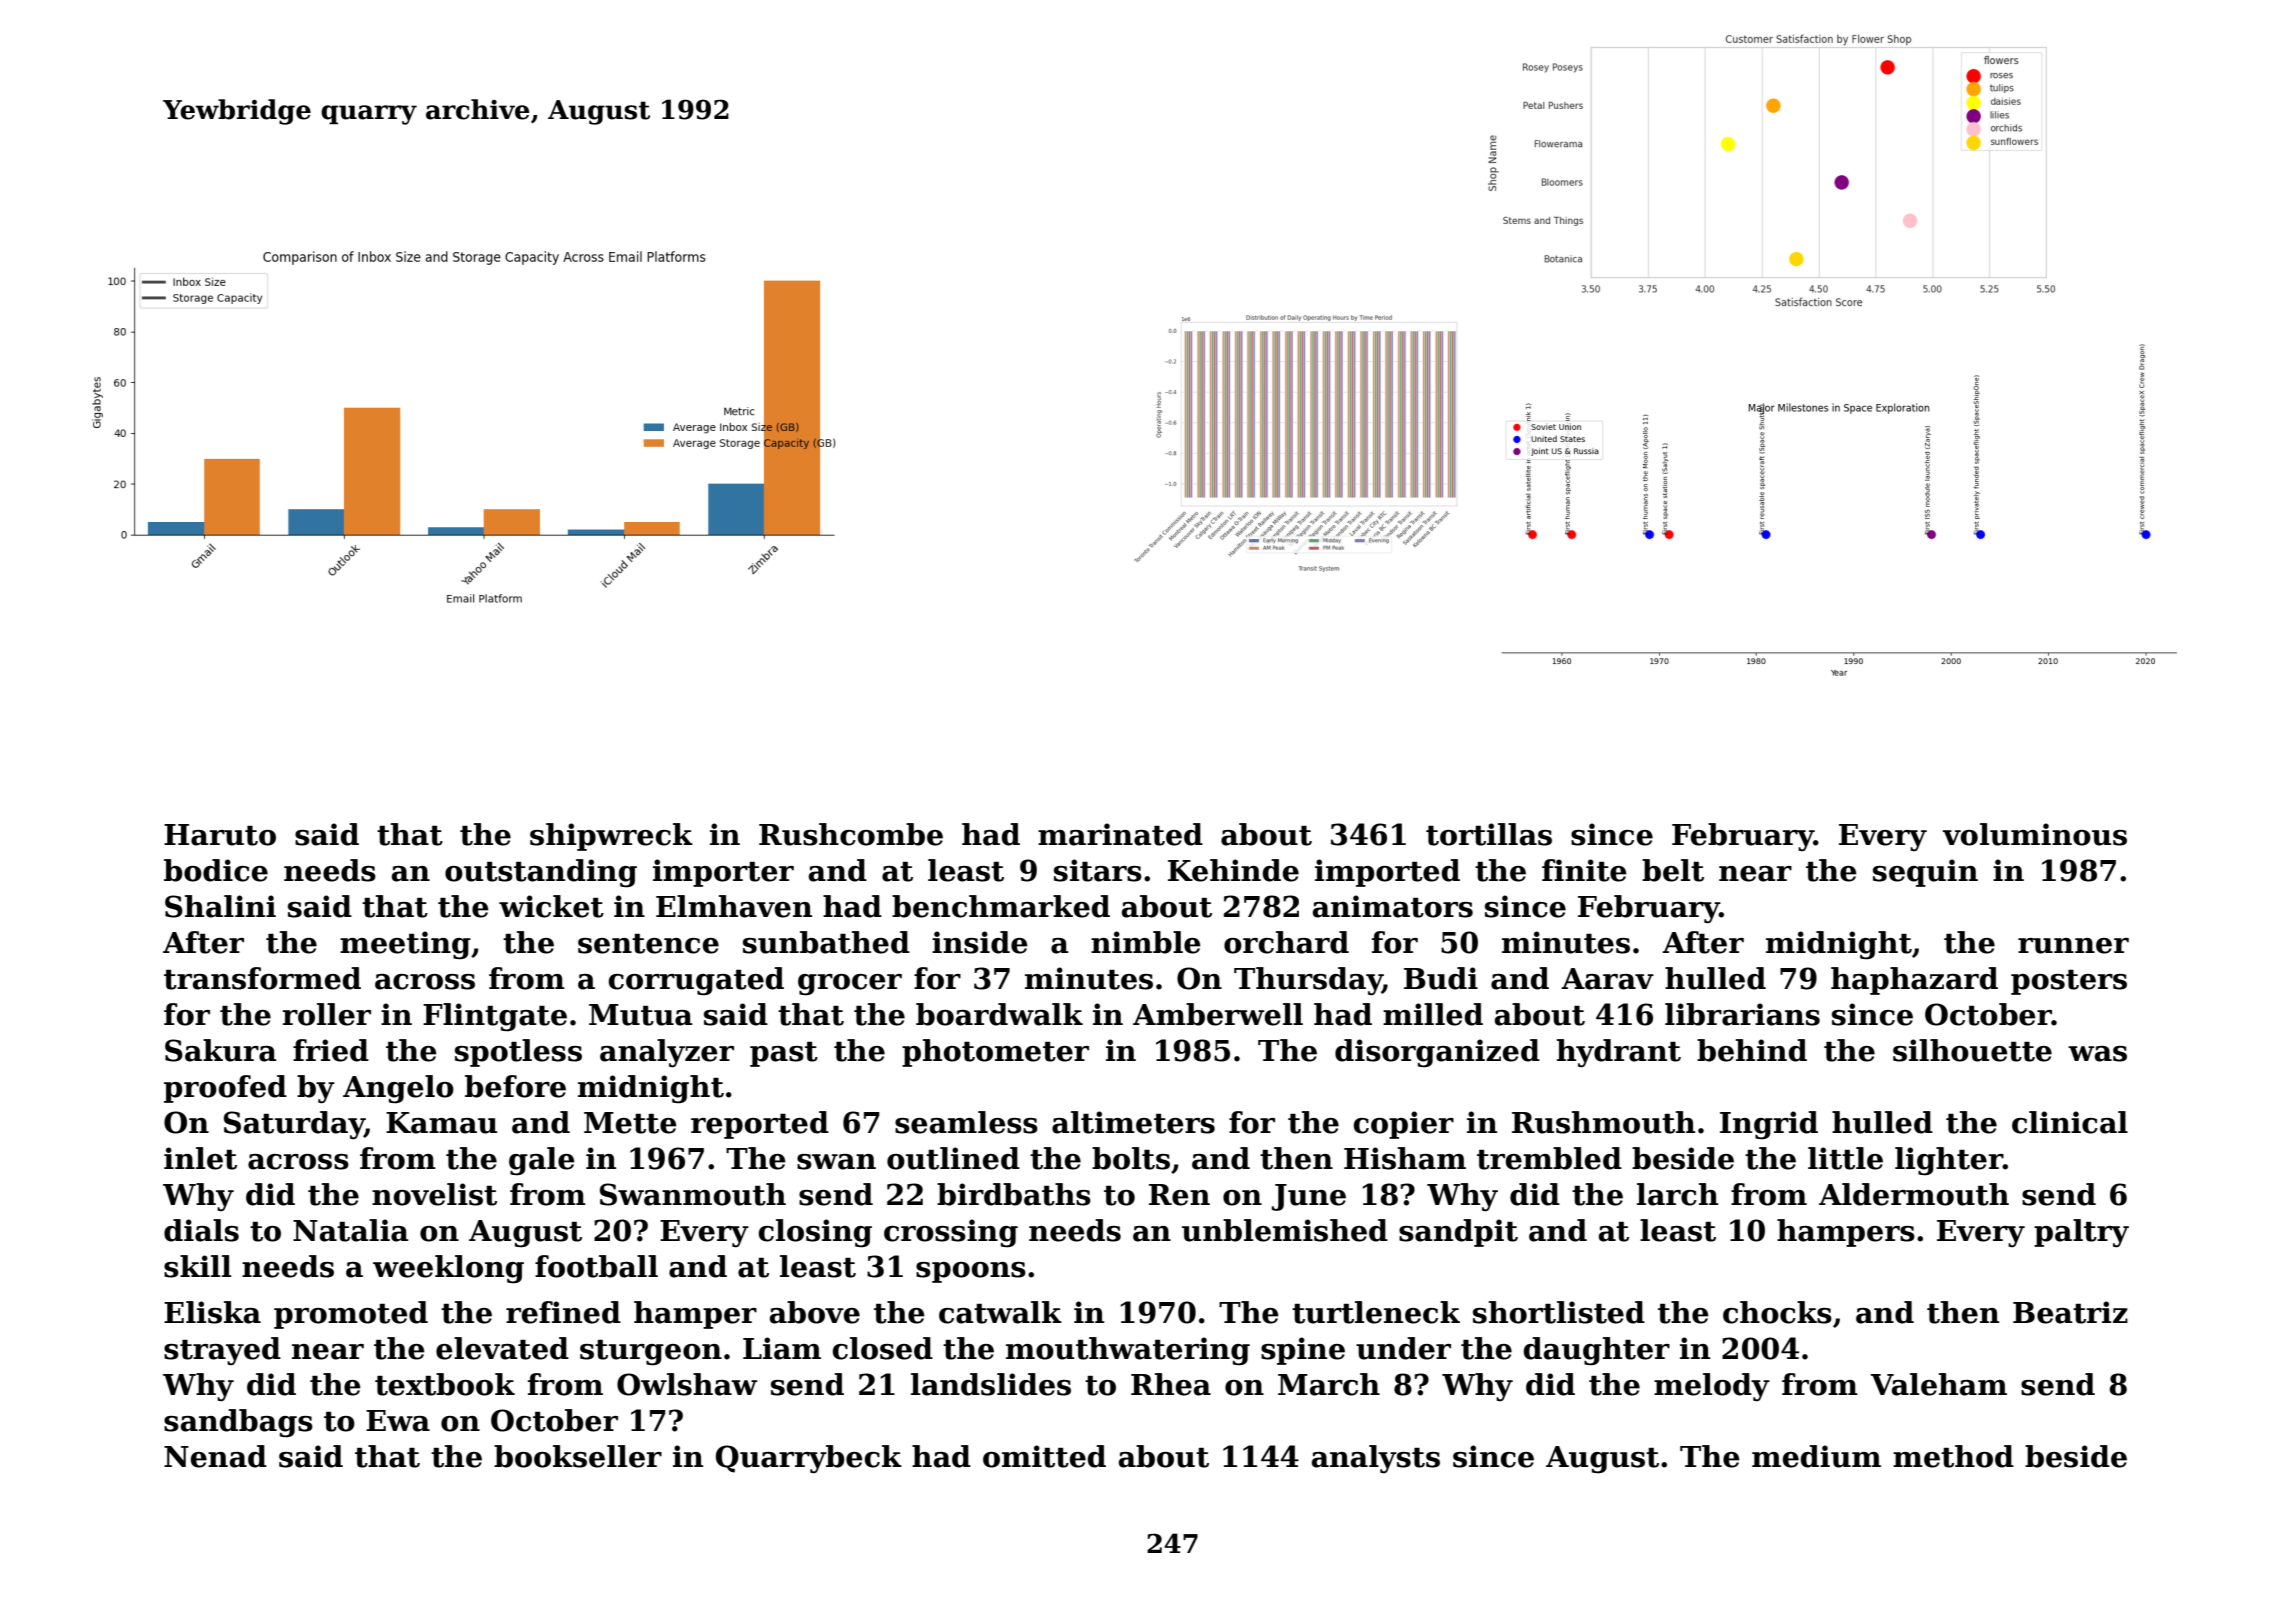  What do you see at coordinates (1949, 1161) in the image?
I see `lighter` at bounding box center [1949, 1161].
